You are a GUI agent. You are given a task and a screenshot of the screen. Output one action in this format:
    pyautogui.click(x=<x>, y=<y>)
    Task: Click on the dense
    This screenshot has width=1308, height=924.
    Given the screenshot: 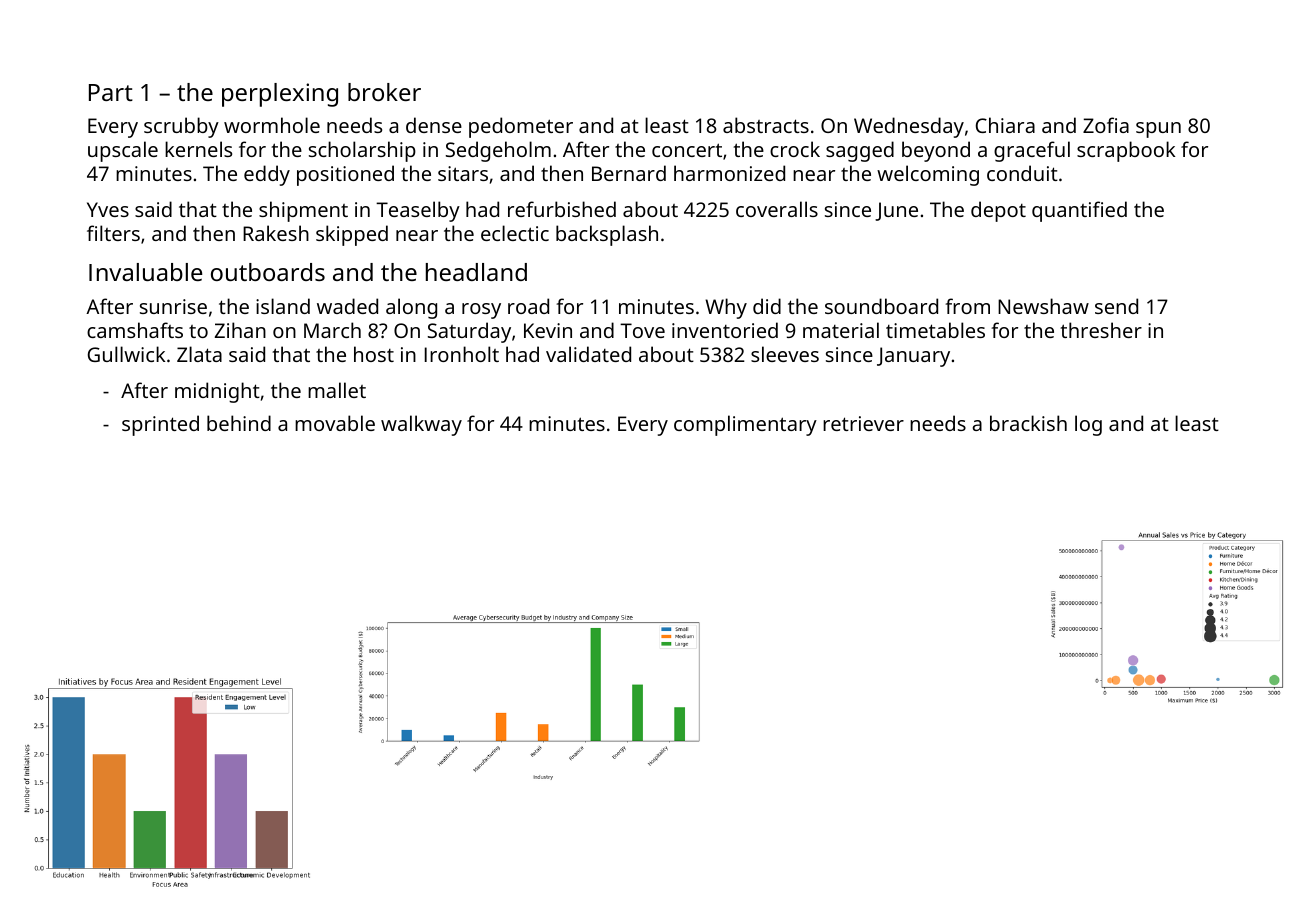 What is the action you would take?
    pyautogui.click(x=434, y=125)
